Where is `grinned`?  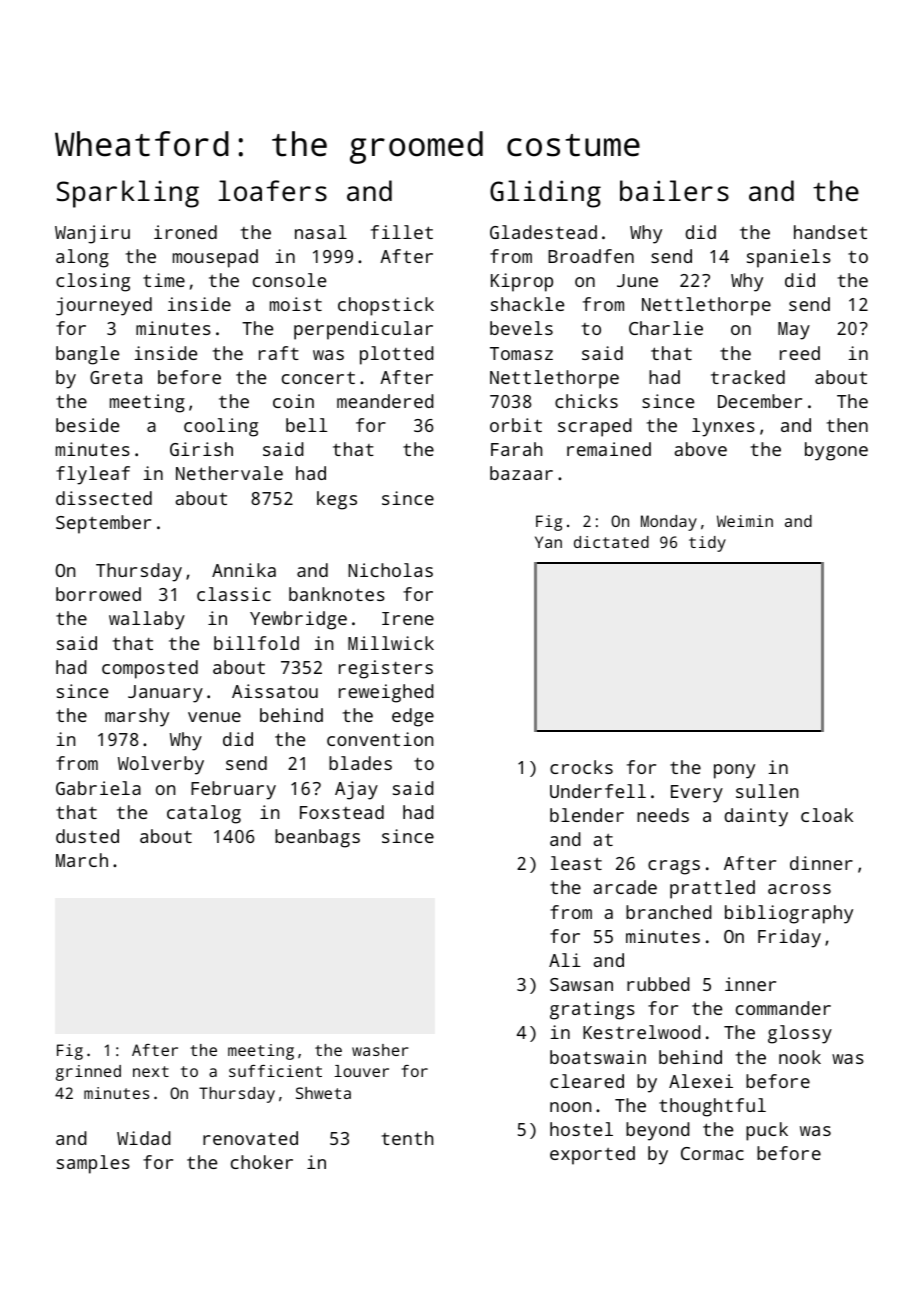
grinned is located at coordinates (88, 1073).
